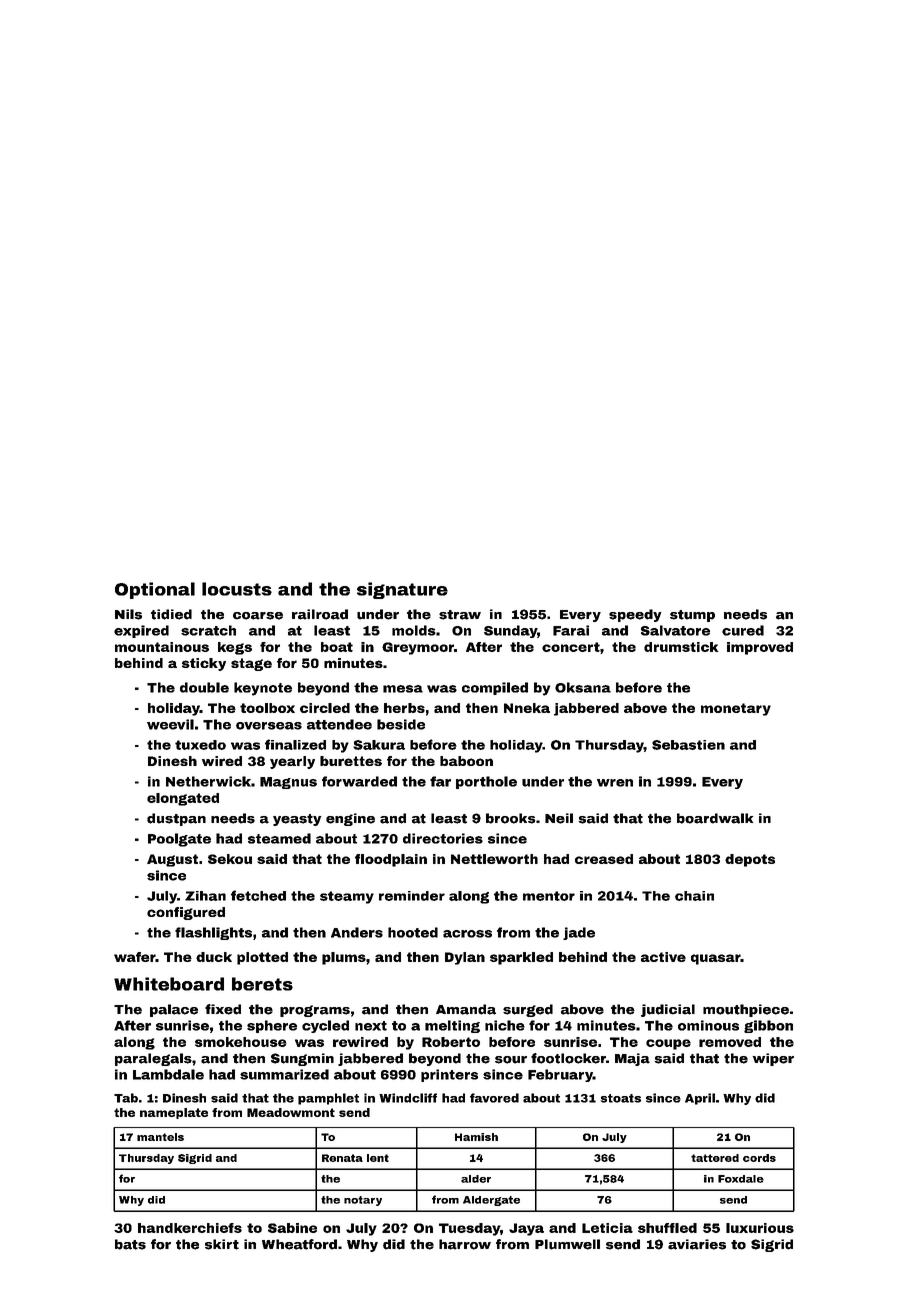 This document has width=908, height=1316. I want to click on bats, so click(130, 1244).
